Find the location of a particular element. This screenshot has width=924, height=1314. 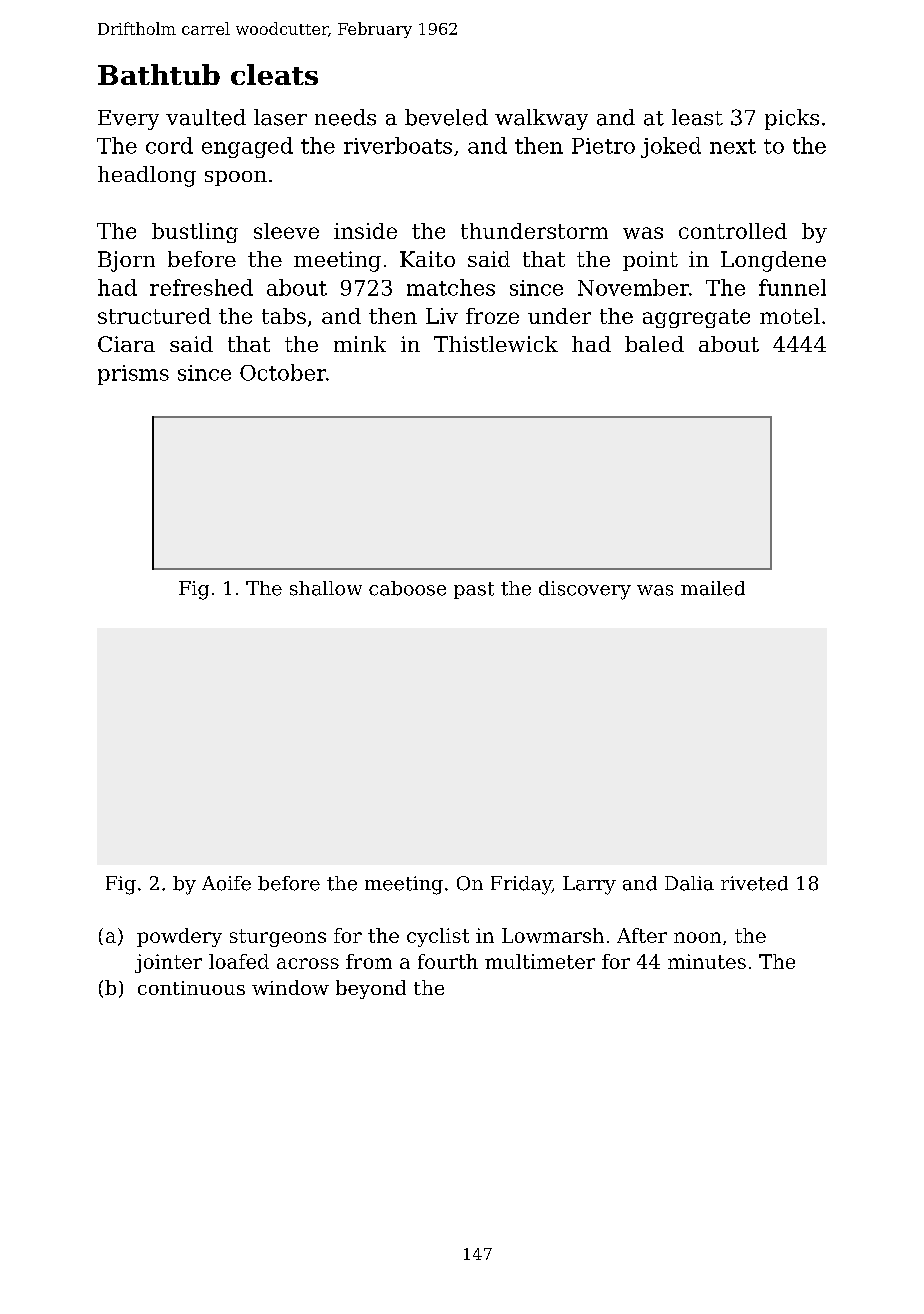

discovery is located at coordinates (585, 590).
